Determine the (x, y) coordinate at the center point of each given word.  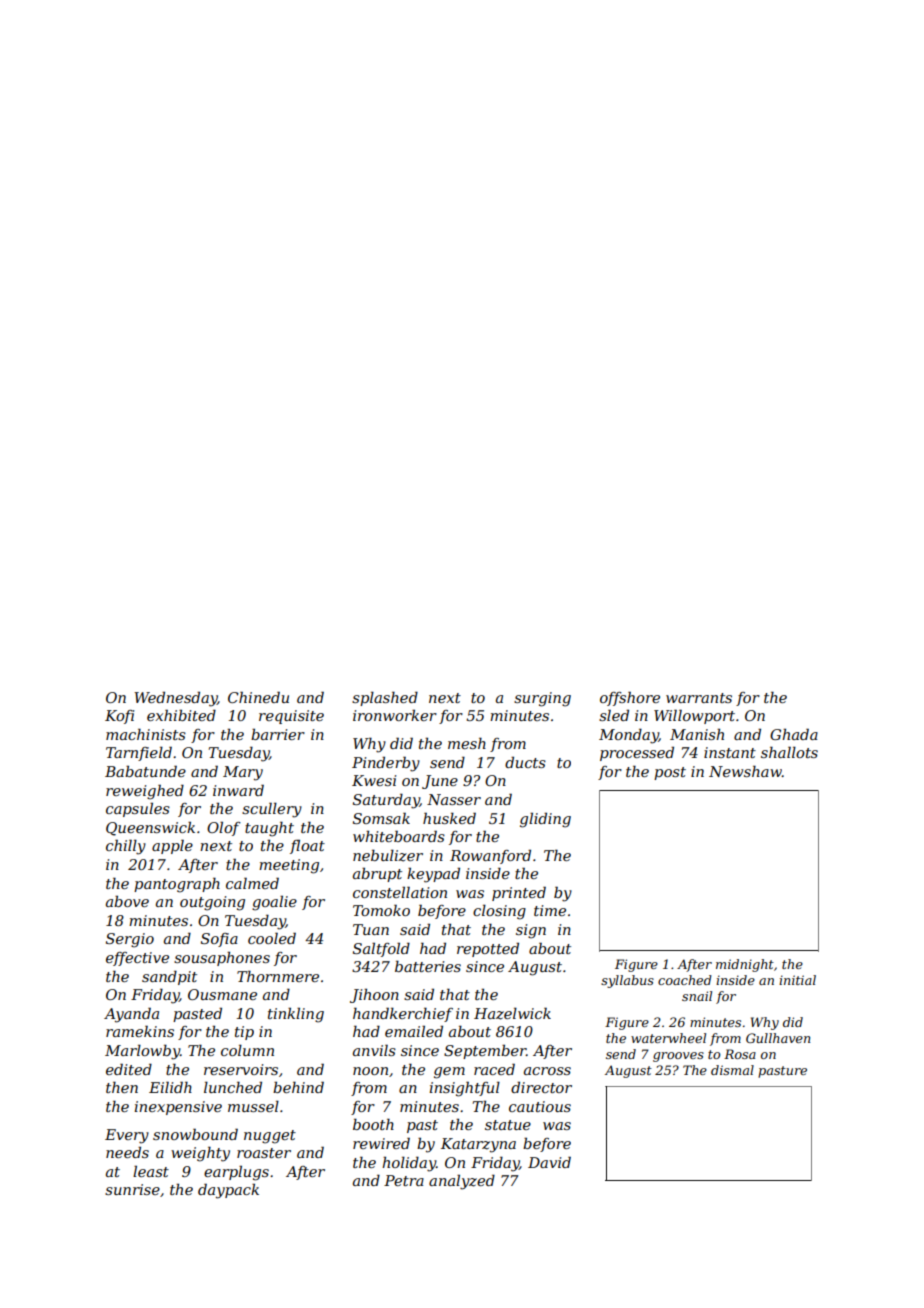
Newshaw (745, 771)
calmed (252, 883)
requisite (291, 717)
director (541, 1087)
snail (697, 996)
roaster (264, 1153)
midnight (745, 965)
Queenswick (150, 828)
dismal (732, 1070)
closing (499, 912)
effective (137, 959)
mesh (467, 743)
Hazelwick (512, 1013)
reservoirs (241, 1069)
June (440, 782)
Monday (629, 736)
